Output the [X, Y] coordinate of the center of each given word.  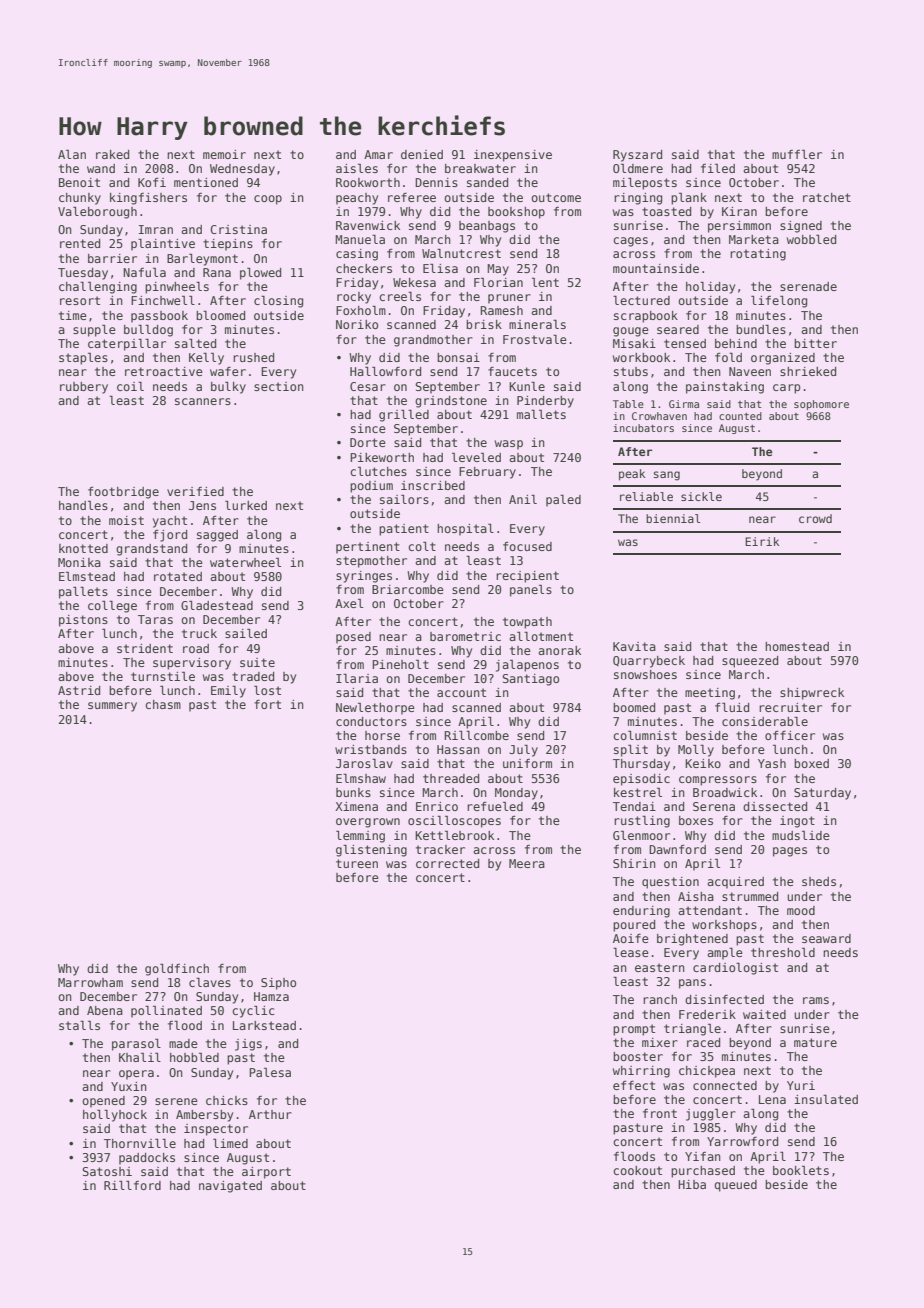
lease [631, 952]
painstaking [725, 388]
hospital [465, 529]
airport [266, 1173]
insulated [826, 1099]
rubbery [84, 388]
